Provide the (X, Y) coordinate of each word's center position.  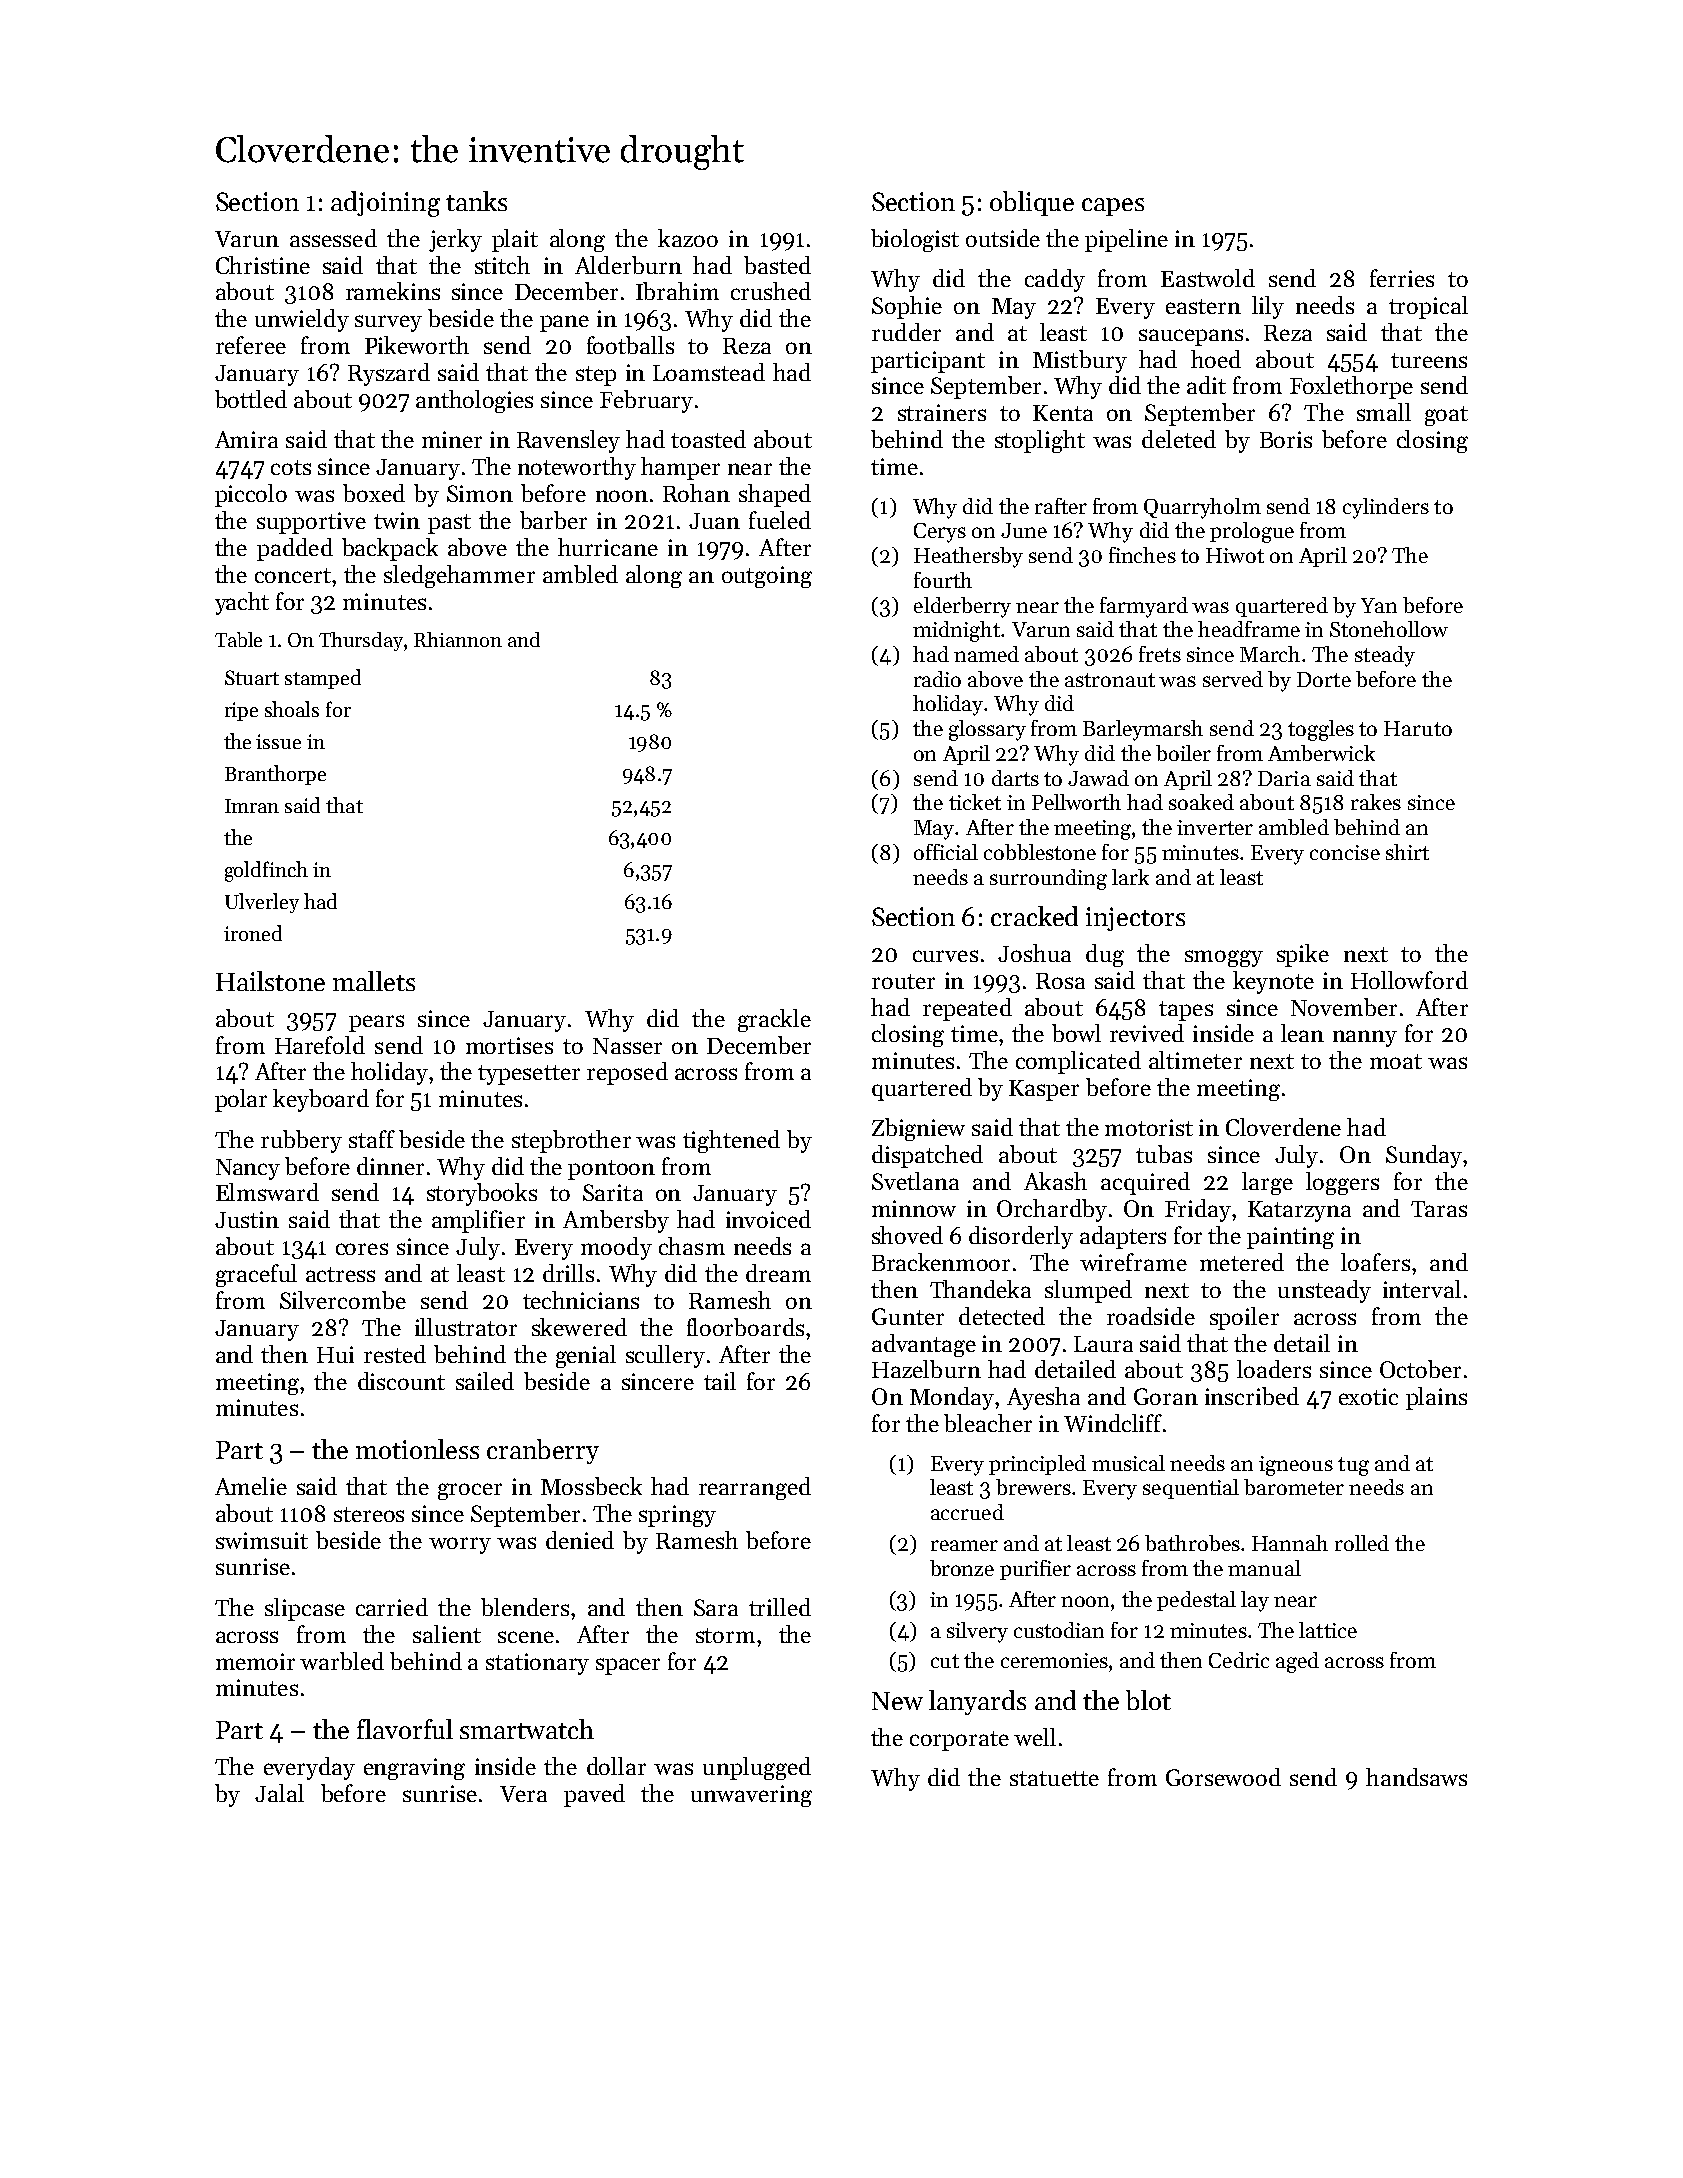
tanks (476, 201)
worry (460, 1545)
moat (1396, 1061)
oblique (1032, 203)
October (1420, 1369)
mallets (374, 981)
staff (372, 1139)
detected (1002, 1316)
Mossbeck (591, 1486)
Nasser (627, 1046)
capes (1113, 207)
